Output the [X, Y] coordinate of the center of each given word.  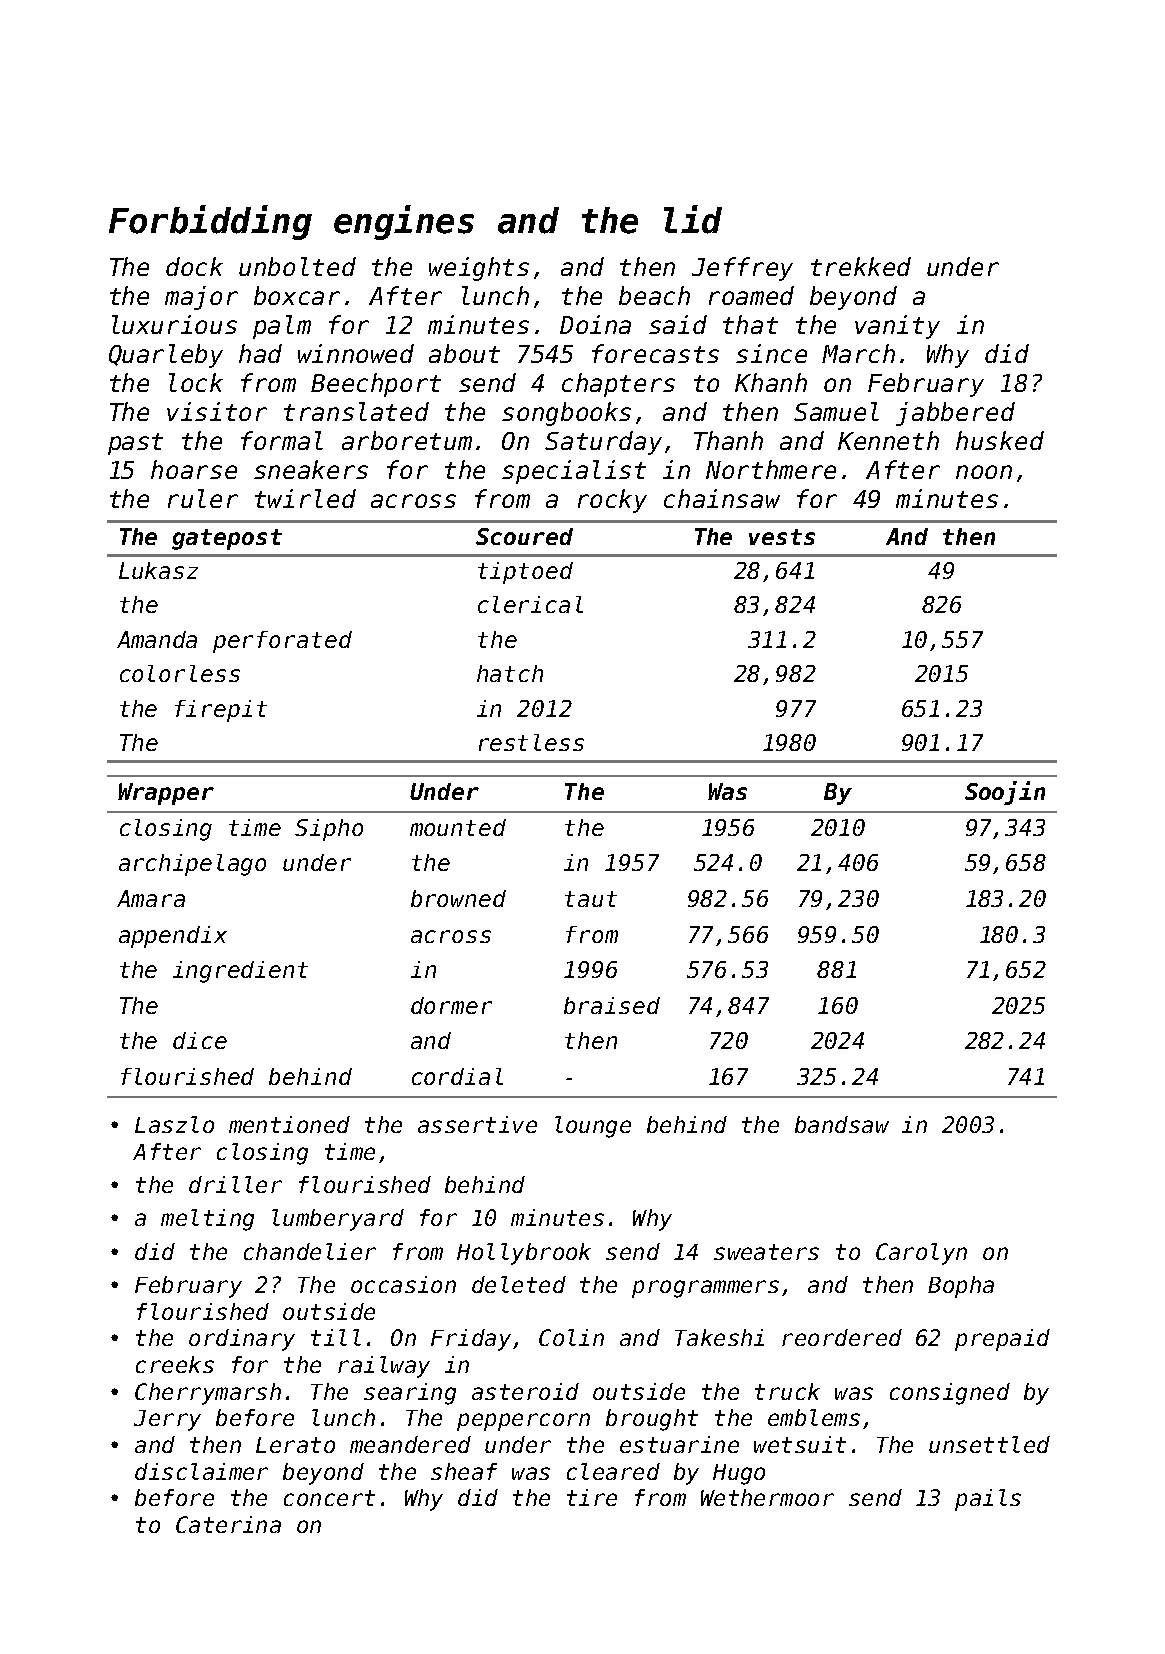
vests [782, 537]
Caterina [228, 1524]
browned [458, 898]
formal [282, 440]
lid [693, 219]
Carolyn [921, 1254]
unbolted [297, 266]
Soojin [1005, 793]
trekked [861, 266]
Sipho [329, 830]
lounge [593, 1127]
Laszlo [174, 1124]
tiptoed [525, 573]
